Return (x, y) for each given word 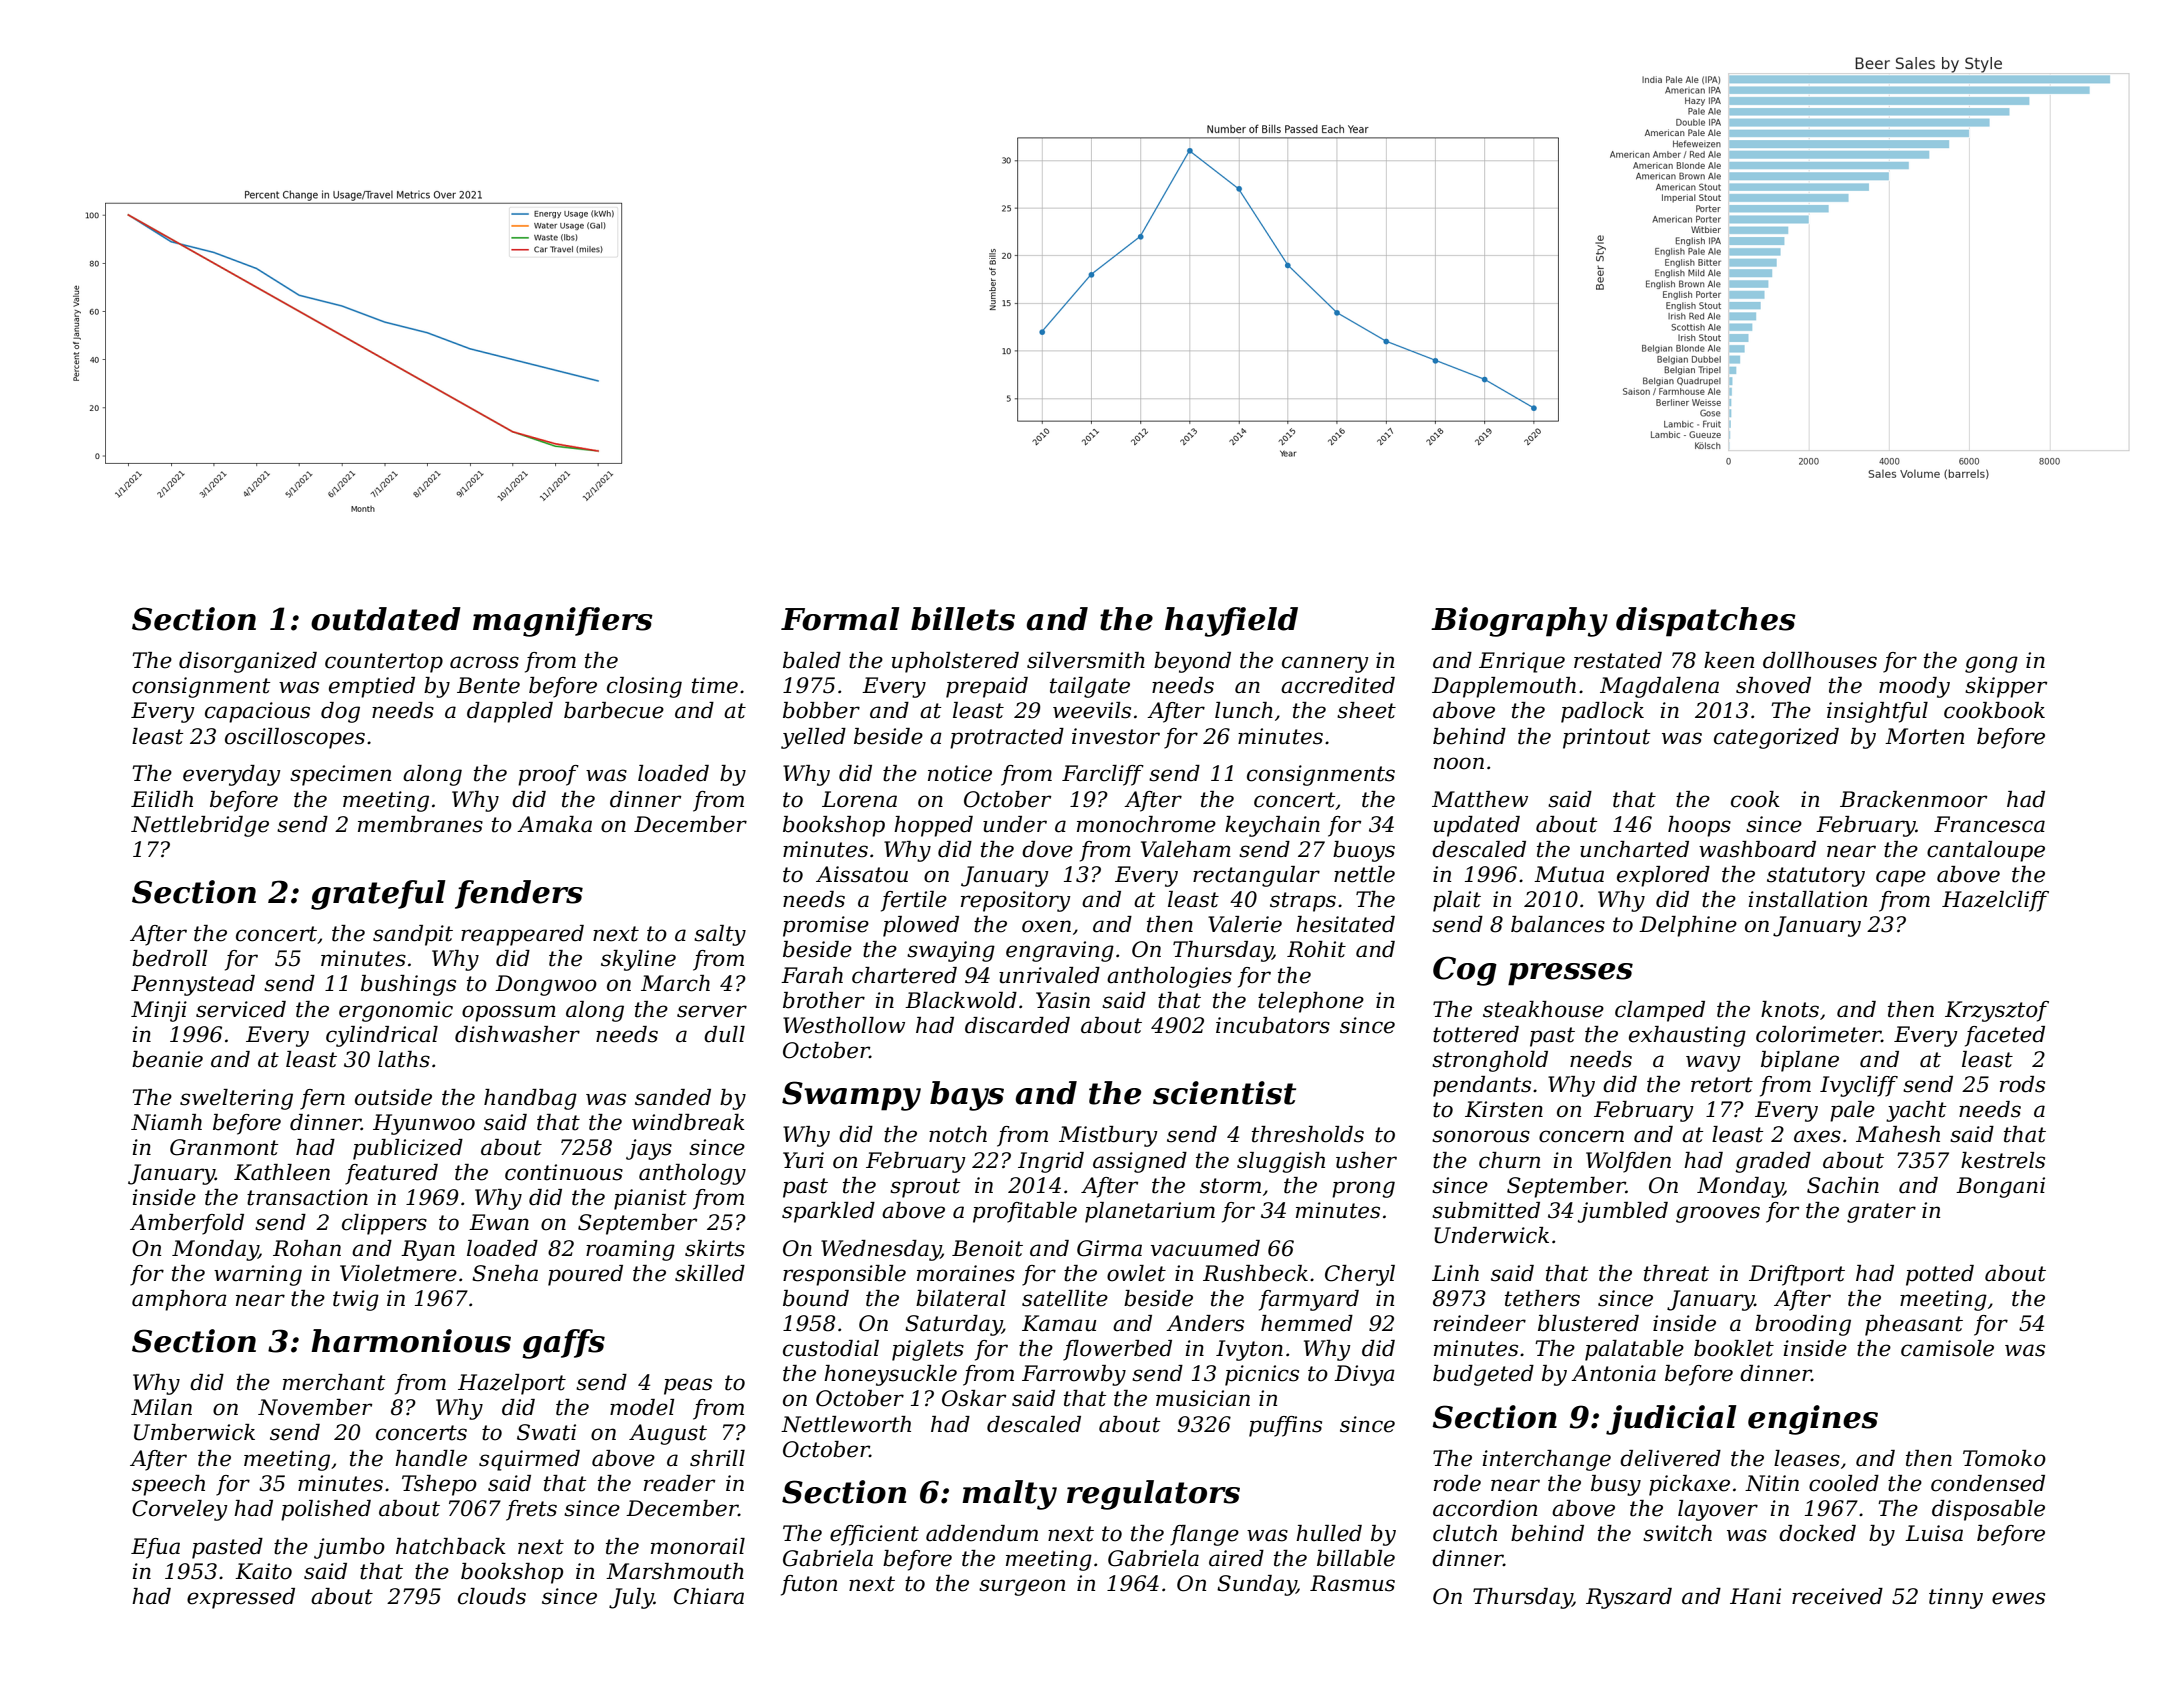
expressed (241, 1598)
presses (1570, 974)
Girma (1109, 1248)
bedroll (169, 958)
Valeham (1186, 849)
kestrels (2003, 1160)
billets (963, 619)
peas (688, 1386)
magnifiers (563, 622)
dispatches (1706, 622)
